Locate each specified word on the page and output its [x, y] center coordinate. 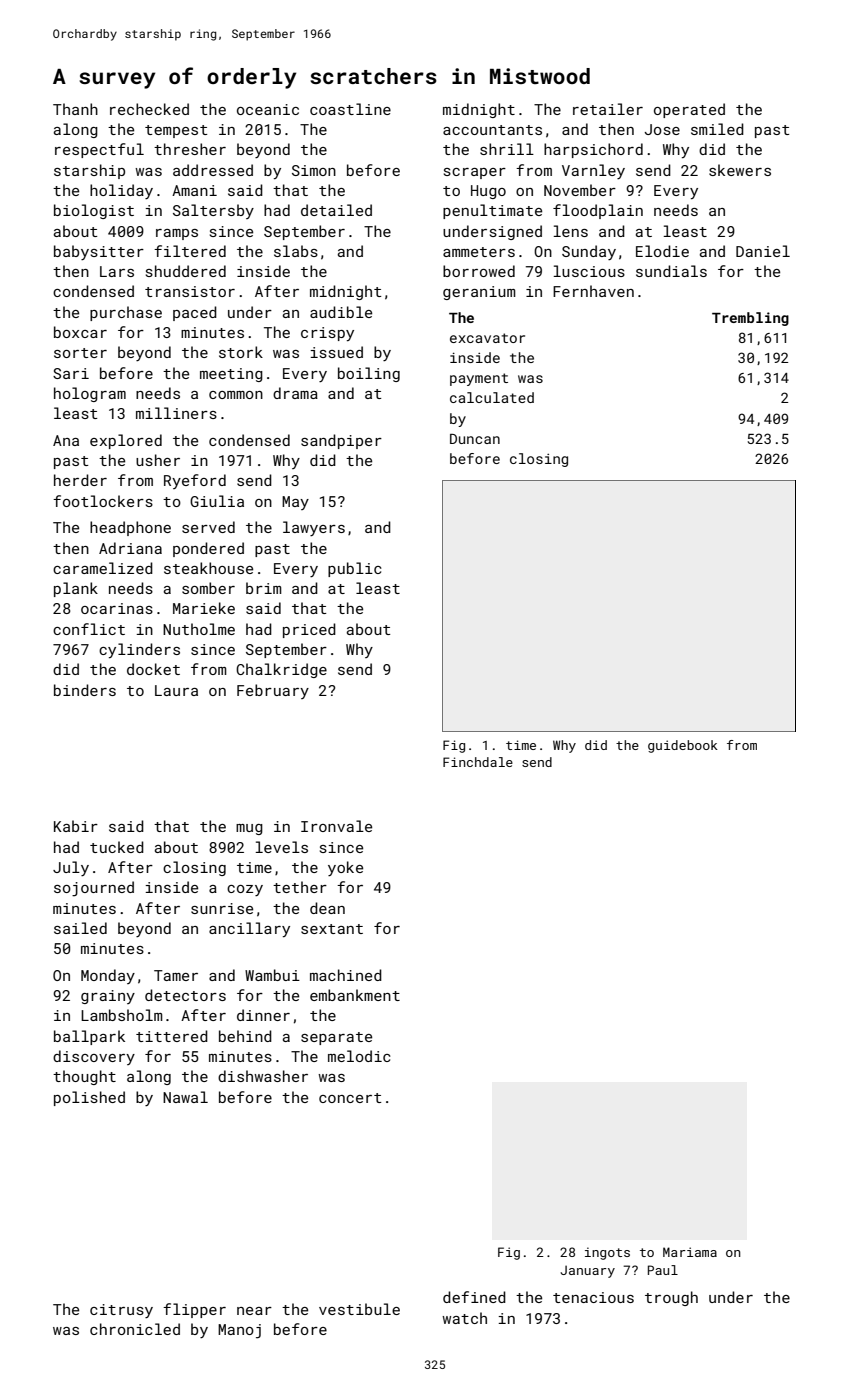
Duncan [475, 439]
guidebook [683, 746]
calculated [492, 397]
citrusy [121, 1311]
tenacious [593, 1297]
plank [76, 589]
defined [474, 1297]
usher [158, 460]
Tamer [176, 975]
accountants [492, 130]
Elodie [662, 251]
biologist [94, 211]
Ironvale [336, 826]
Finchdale [478, 762]
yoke [345, 868]
